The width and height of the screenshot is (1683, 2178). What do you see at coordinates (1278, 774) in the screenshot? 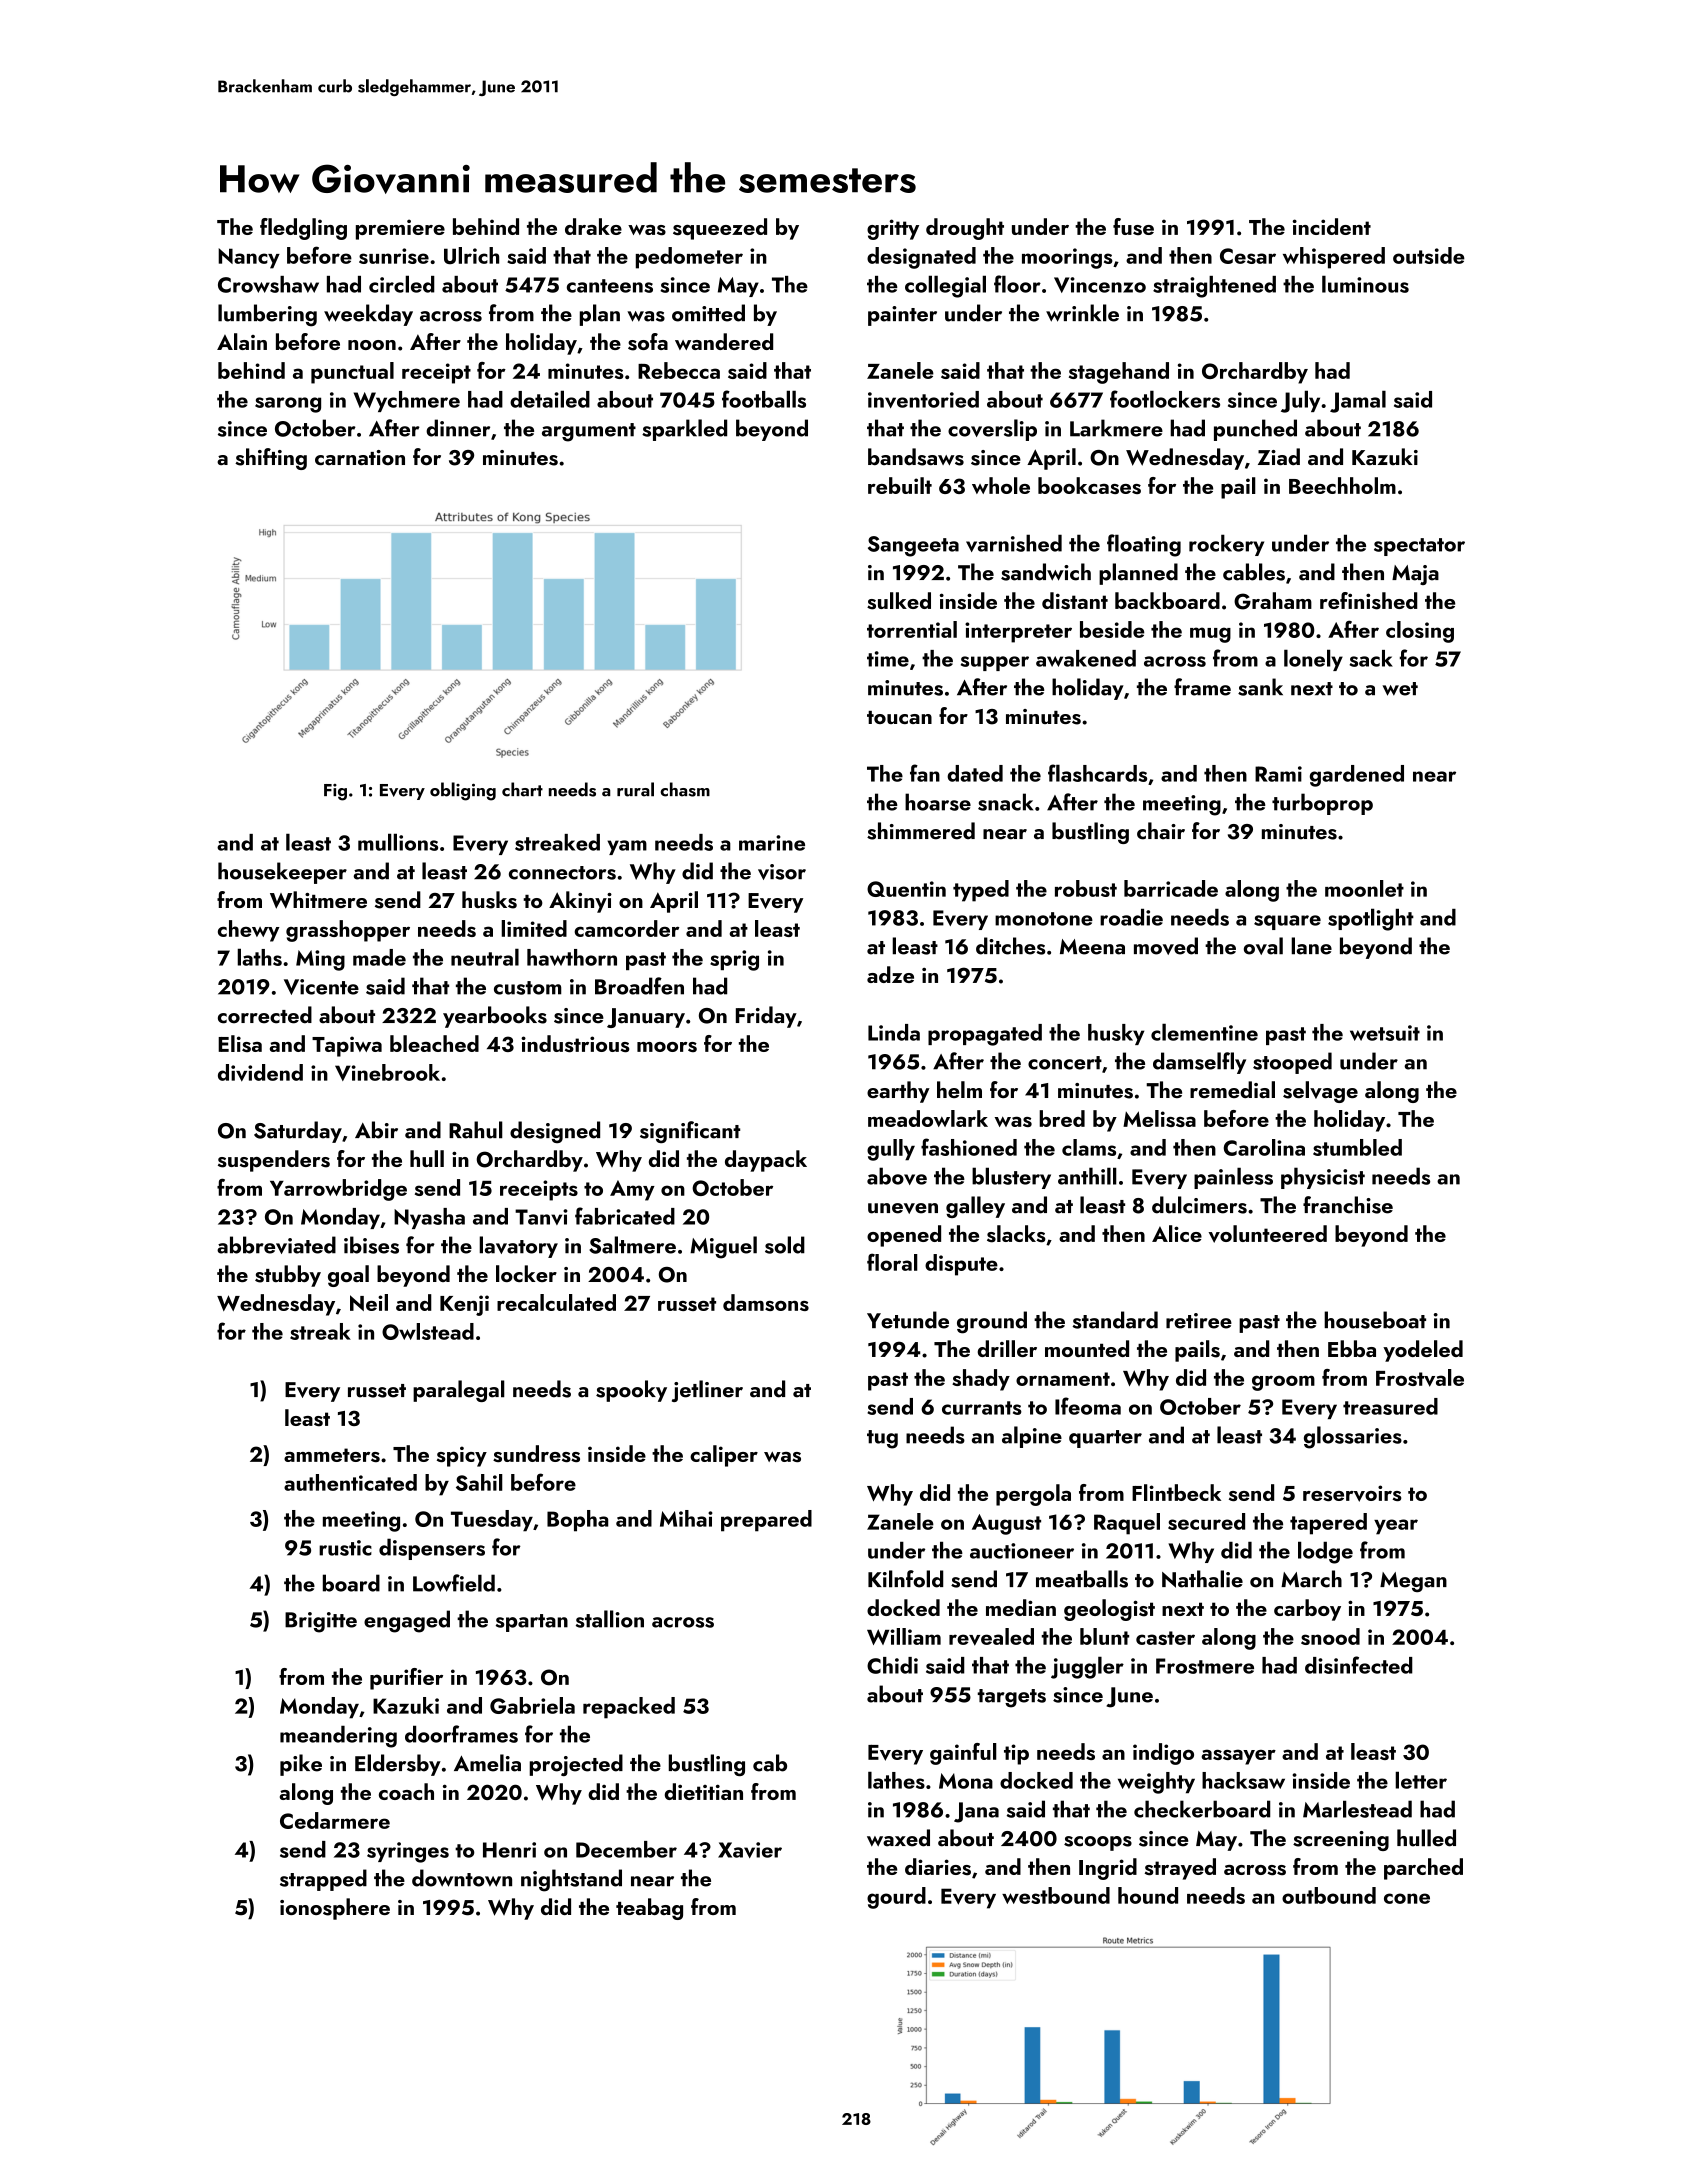
I see `Rami` at bounding box center [1278, 774].
